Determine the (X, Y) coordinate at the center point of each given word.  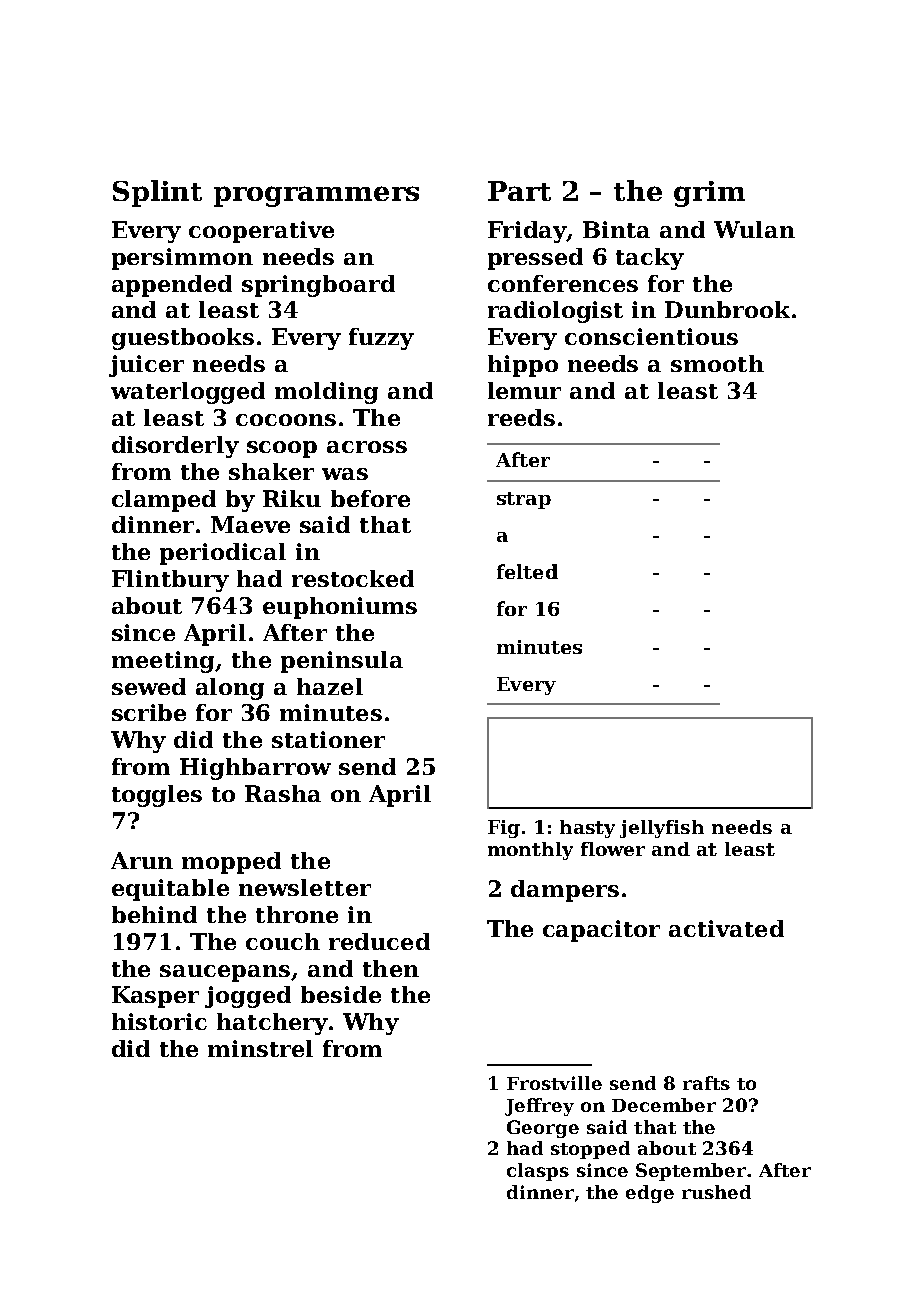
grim (709, 194)
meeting (163, 662)
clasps (538, 1172)
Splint (157, 193)
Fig (504, 829)
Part (519, 191)
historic (159, 1021)
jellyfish (662, 829)
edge (650, 1194)
